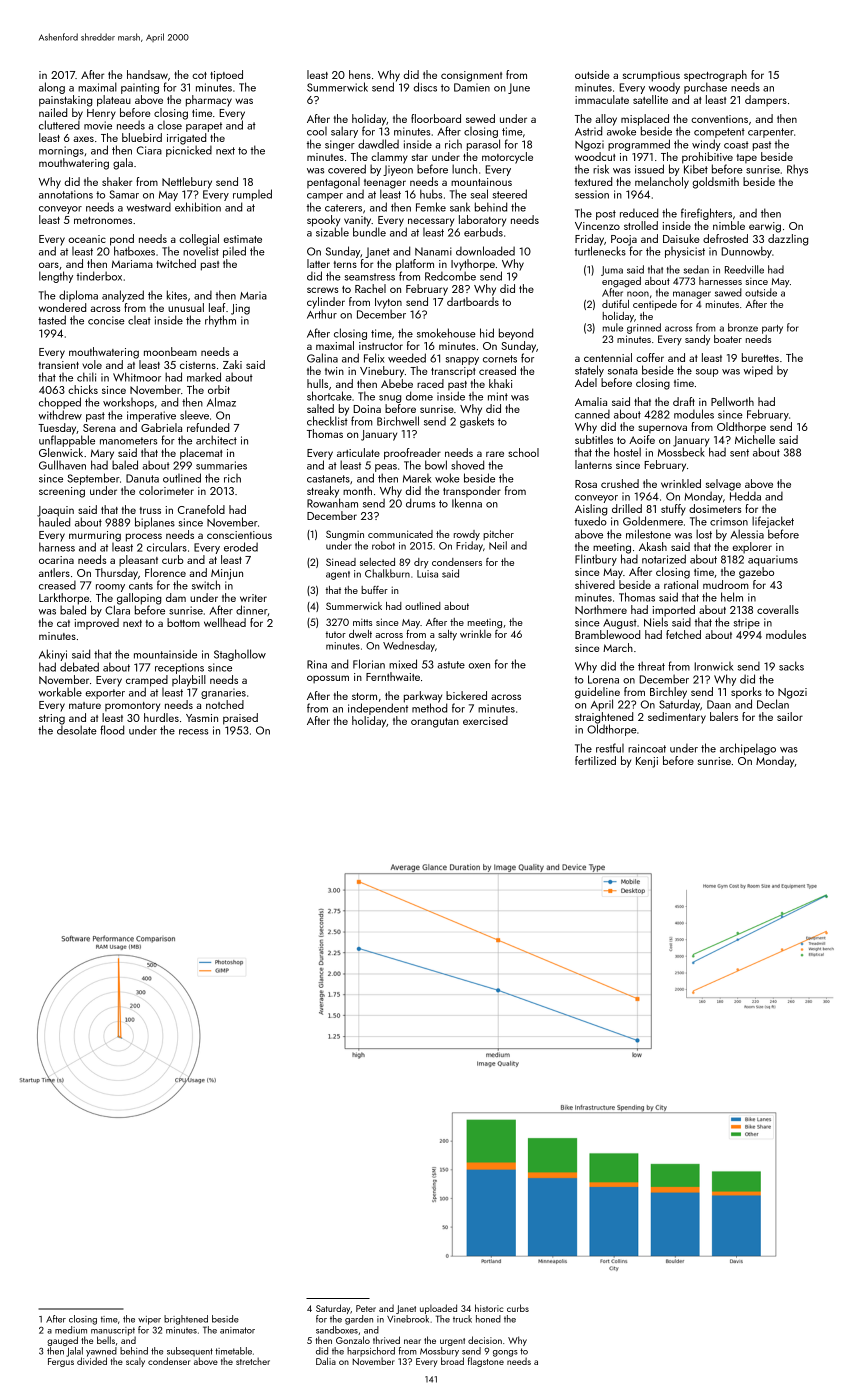 This screenshot has height=1400, width=849. I want to click on mint, so click(498, 396).
